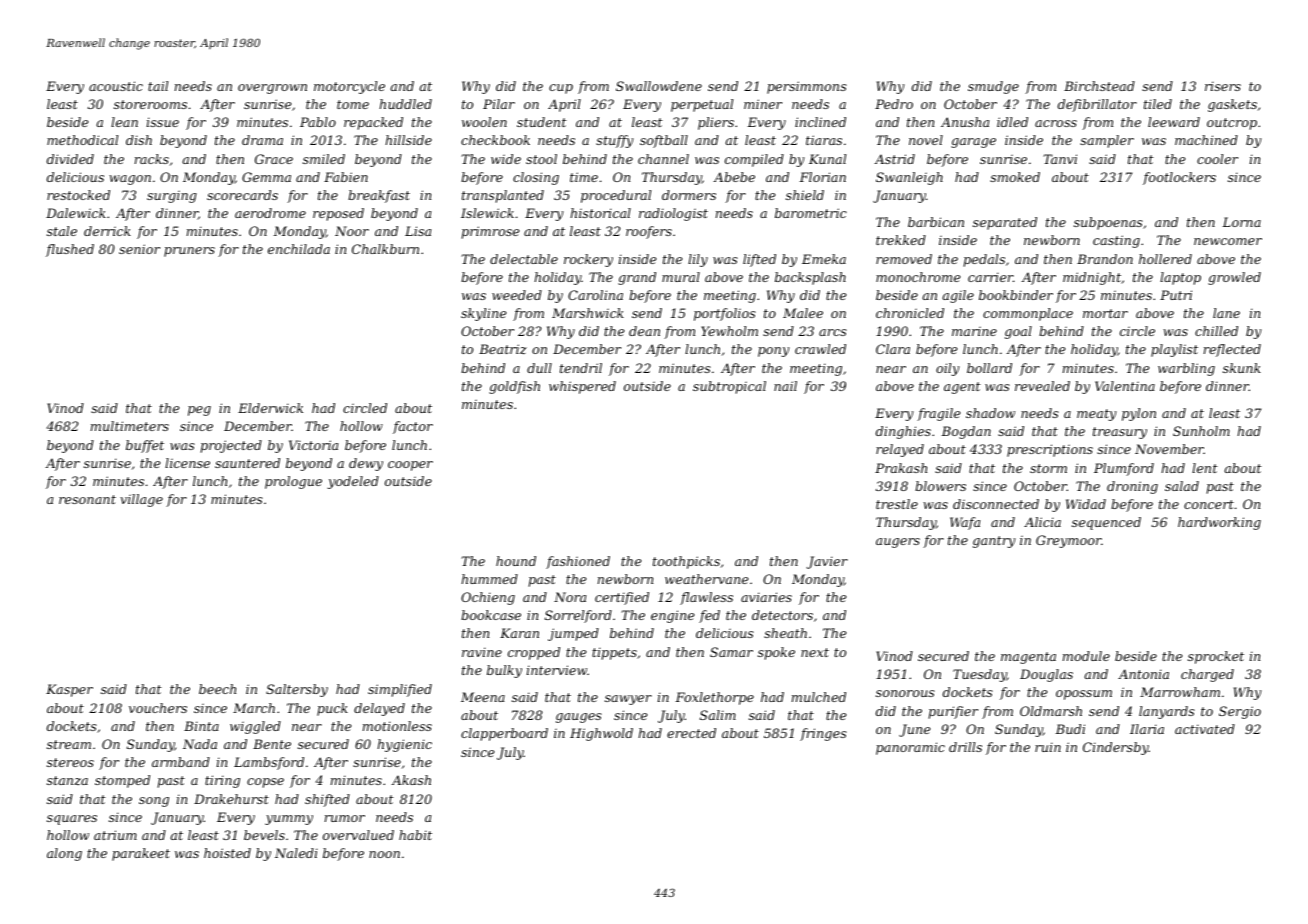  I want to click on stanza, so click(67, 780).
